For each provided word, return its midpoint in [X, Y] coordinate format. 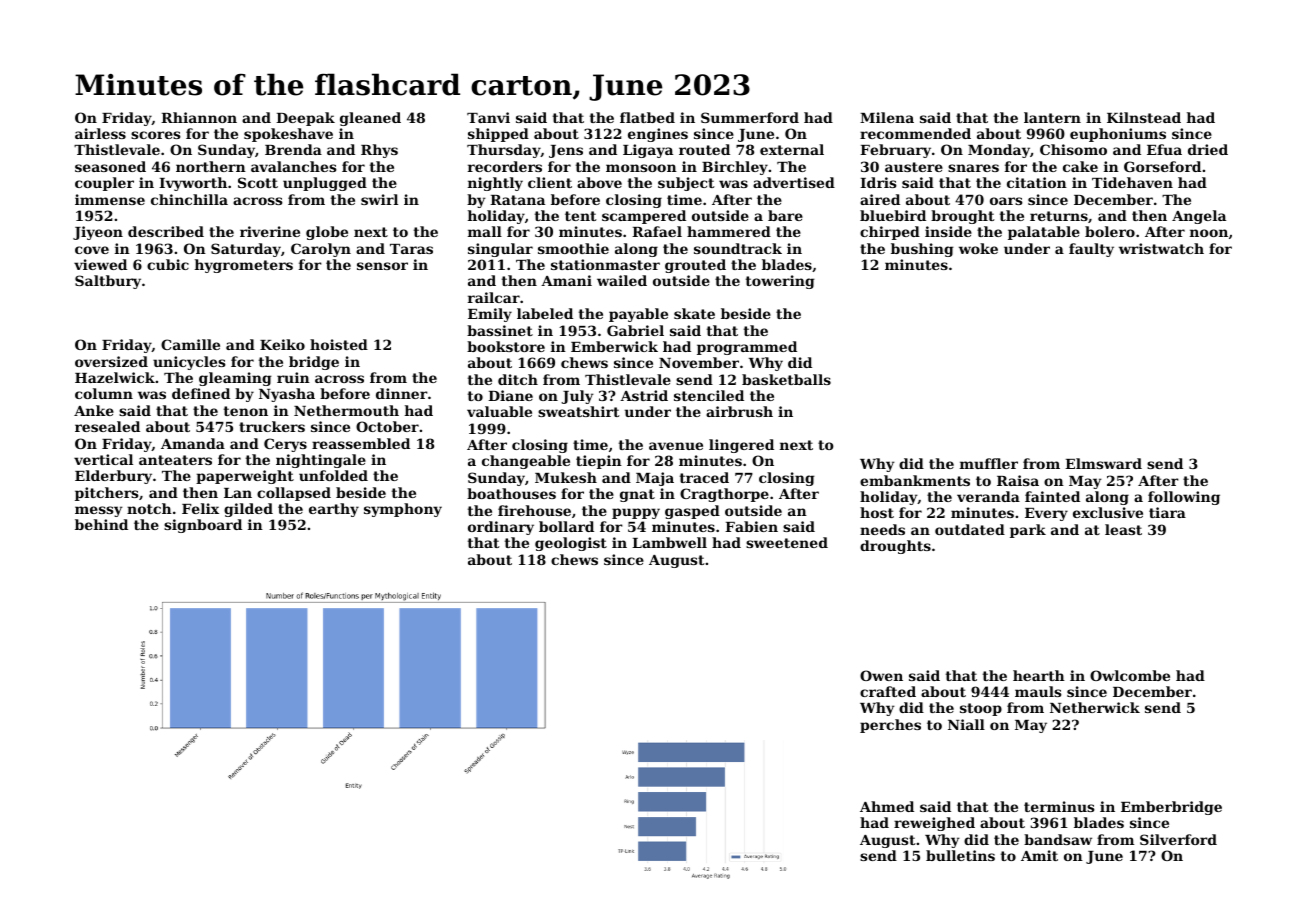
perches [890, 726]
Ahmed [887, 806]
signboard [203, 526]
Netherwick [1095, 707]
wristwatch [1161, 248]
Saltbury [108, 282]
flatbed [647, 117]
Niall [966, 724]
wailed [622, 280]
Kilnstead [1144, 117]
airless [100, 133]
